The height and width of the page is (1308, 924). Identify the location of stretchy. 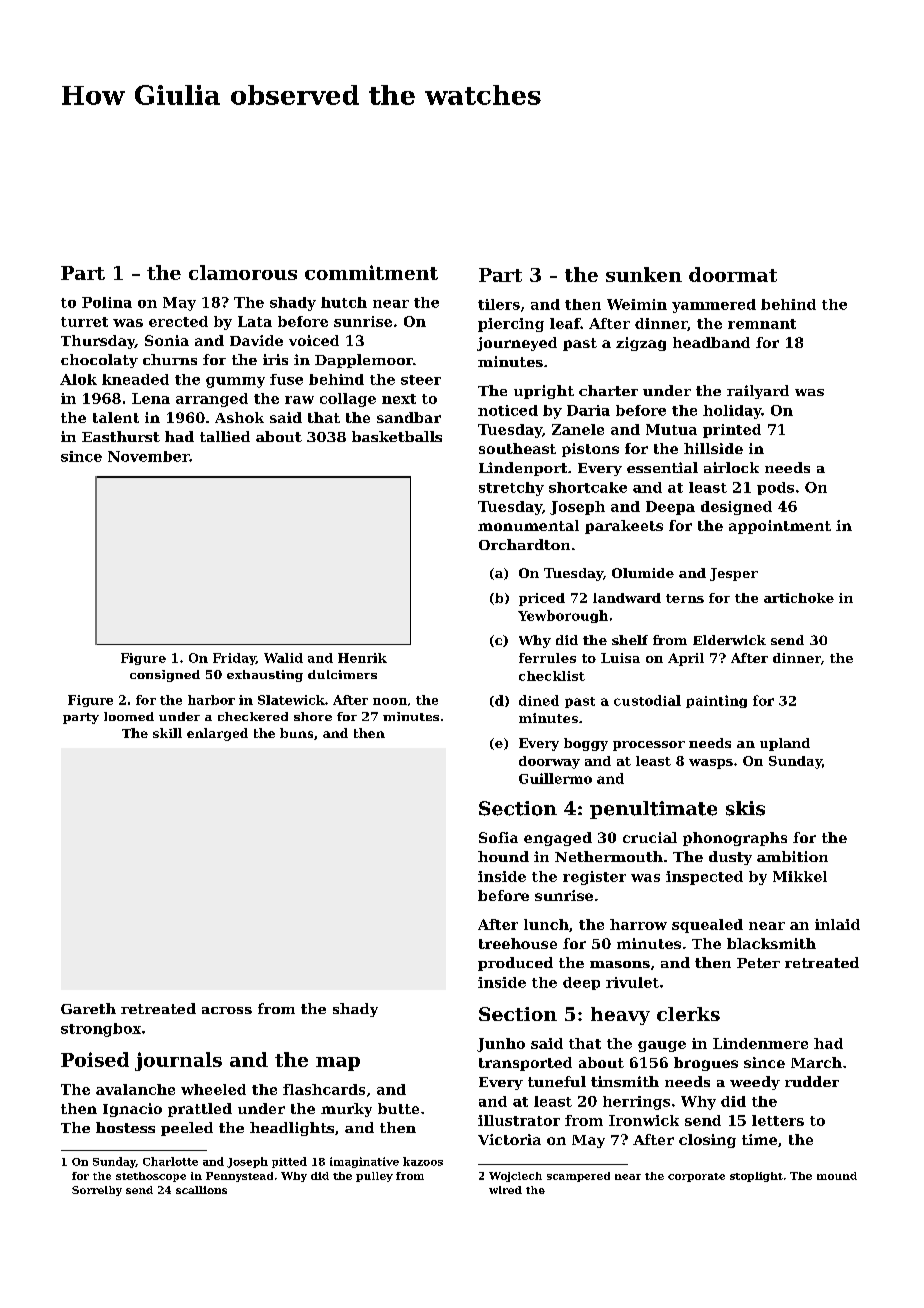
(511, 489).
